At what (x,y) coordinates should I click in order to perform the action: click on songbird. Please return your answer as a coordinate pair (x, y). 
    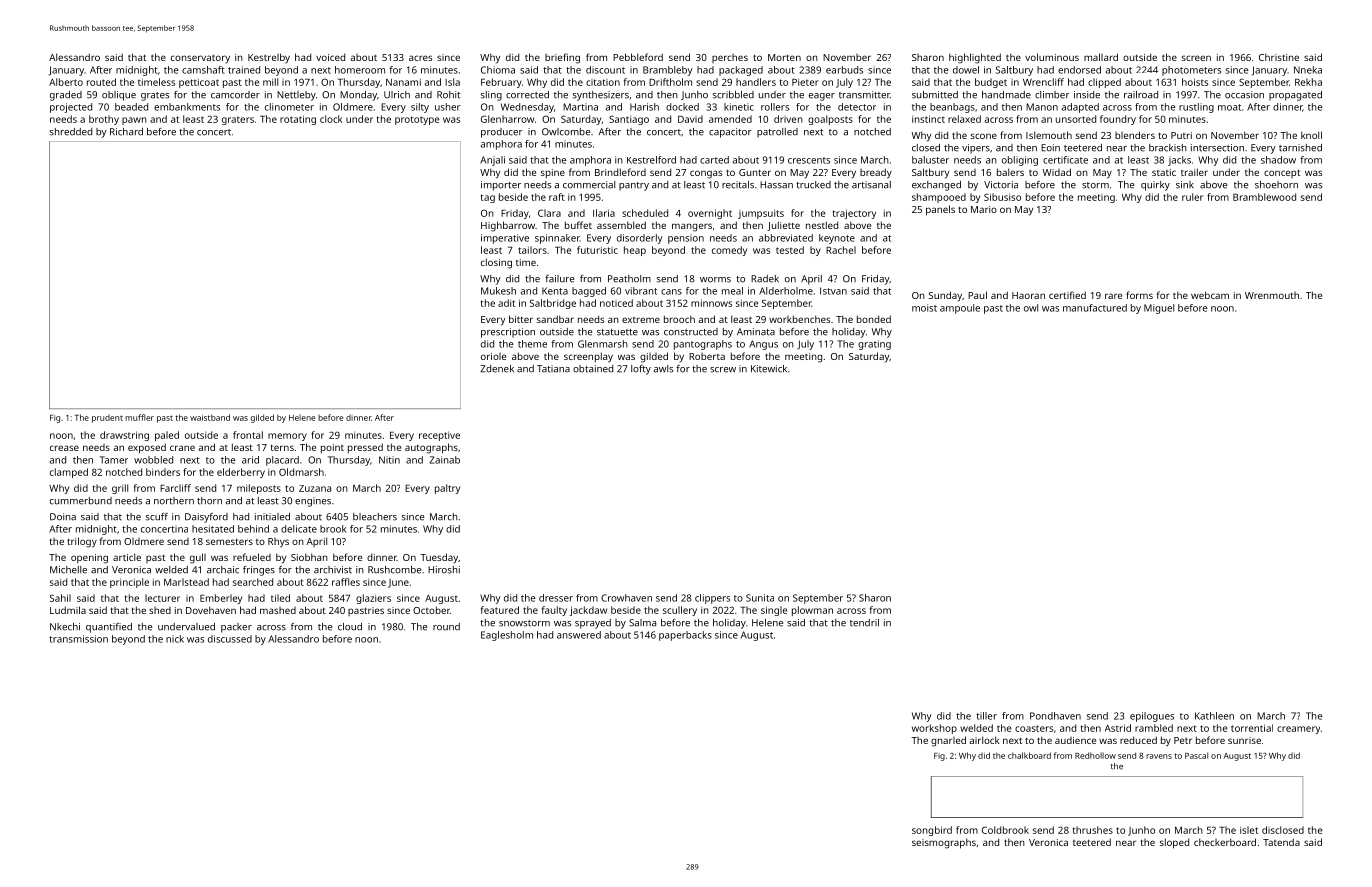
    Looking at the image, I should click on (932, 831).
